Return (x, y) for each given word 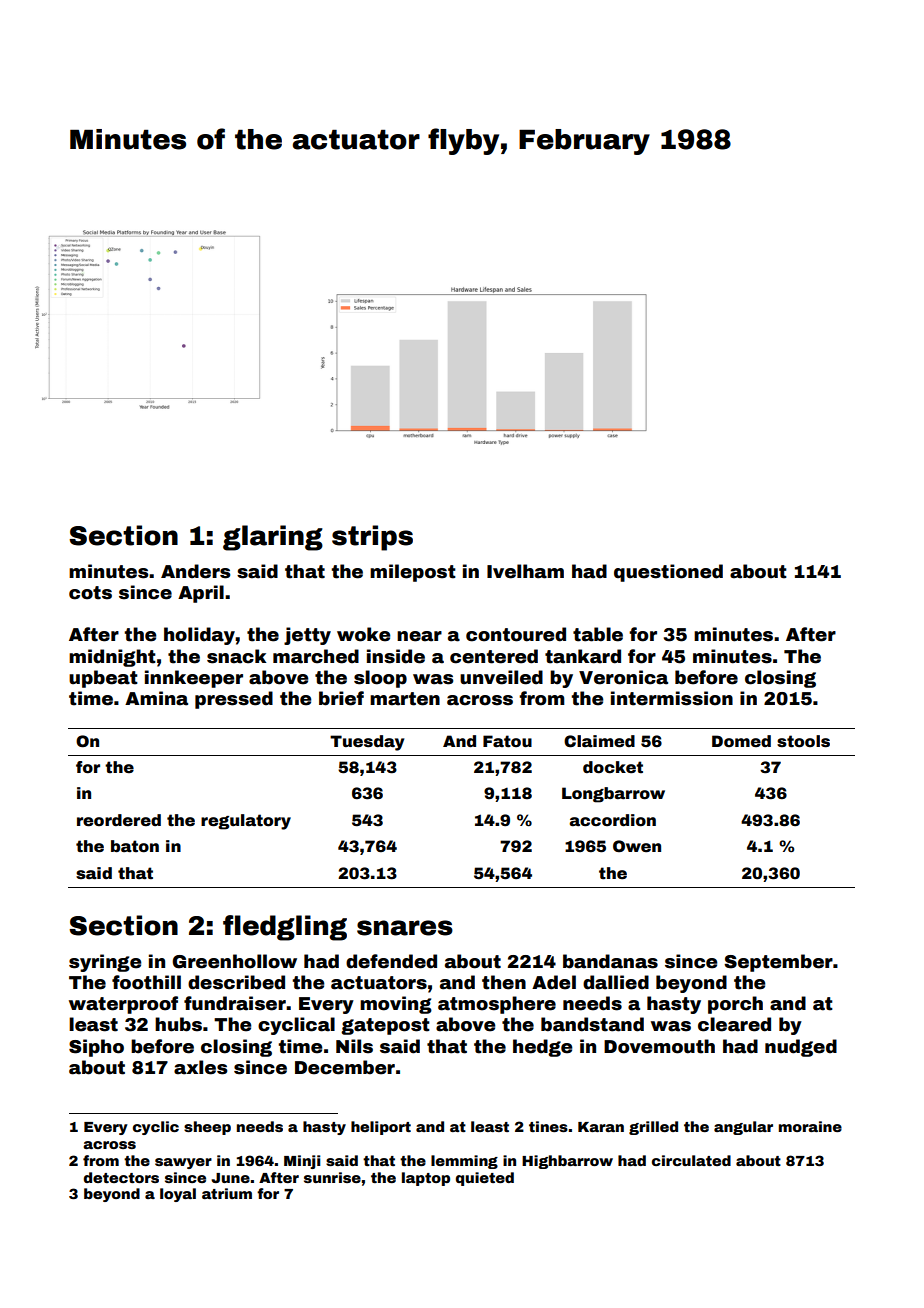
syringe (105, 963)
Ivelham (525, 571)
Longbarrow (613, 795)
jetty (307, 636)
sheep (207, 1128)
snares (405, 928)
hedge (542, 1048)
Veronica (623, 677)
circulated (691, 1160)
